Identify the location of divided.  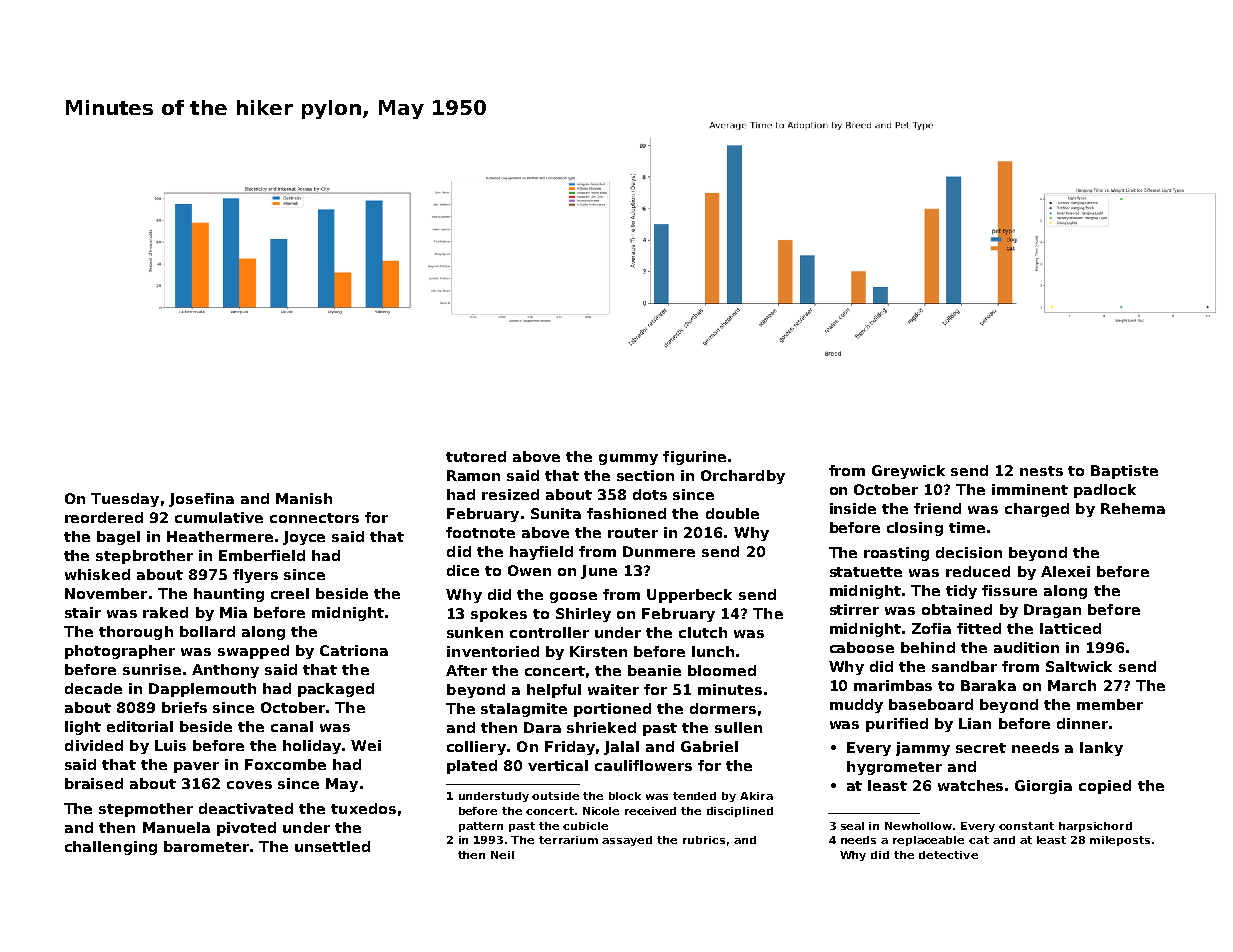
(94, 745).
